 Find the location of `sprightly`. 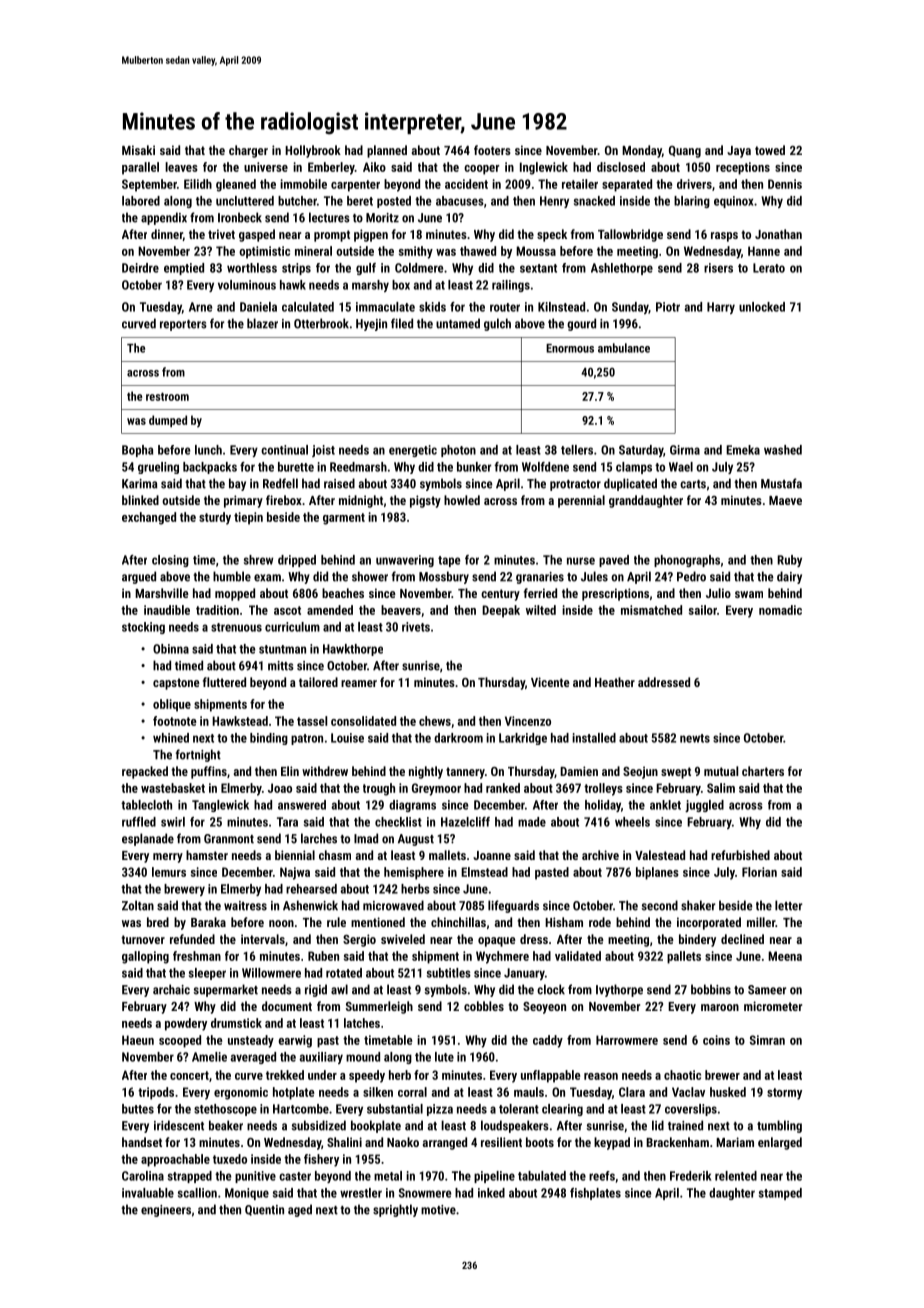

sprightly is located at coordinates (395, 1210).
